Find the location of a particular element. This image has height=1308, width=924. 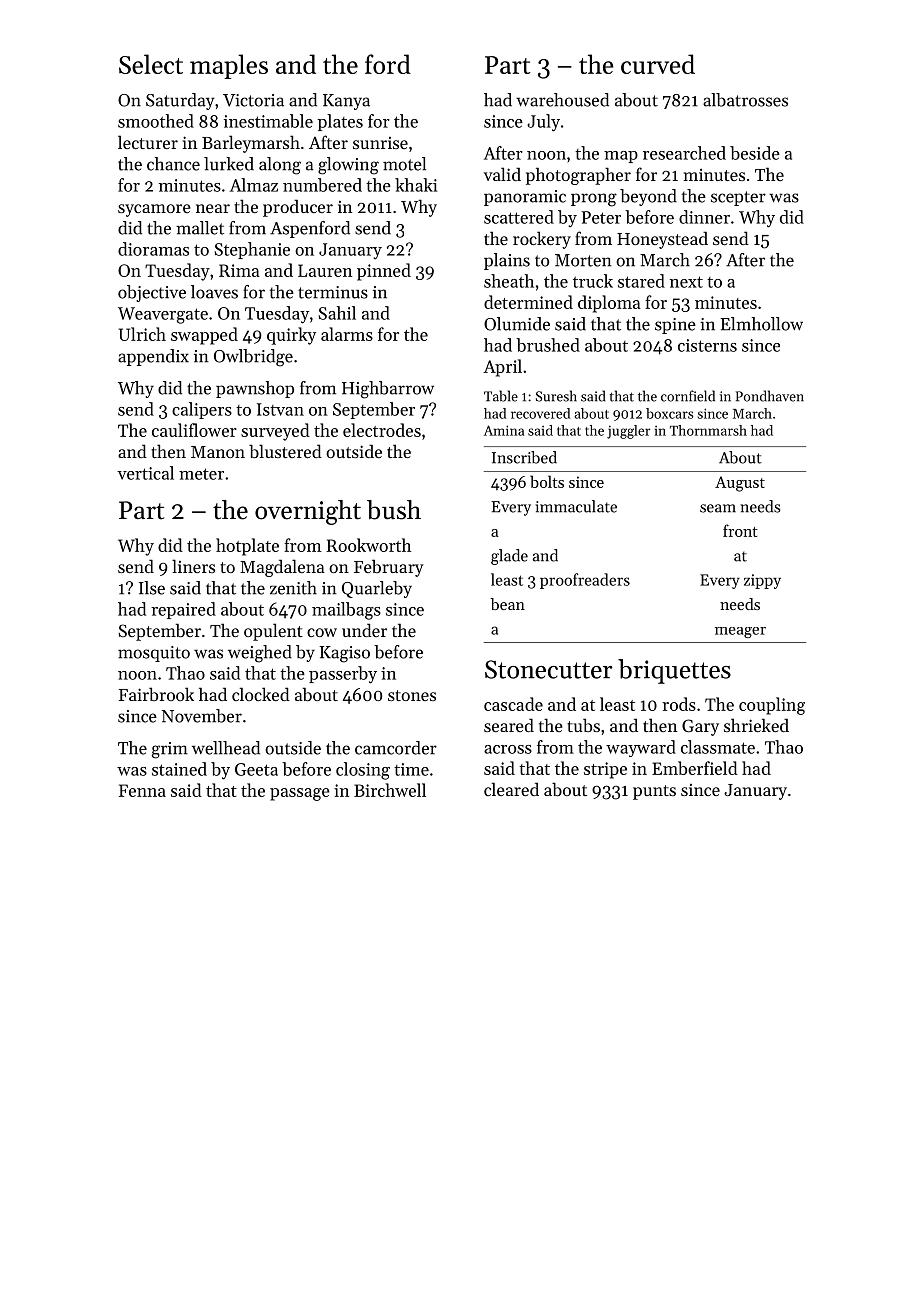

bush is located at coordinates (394, 510).
